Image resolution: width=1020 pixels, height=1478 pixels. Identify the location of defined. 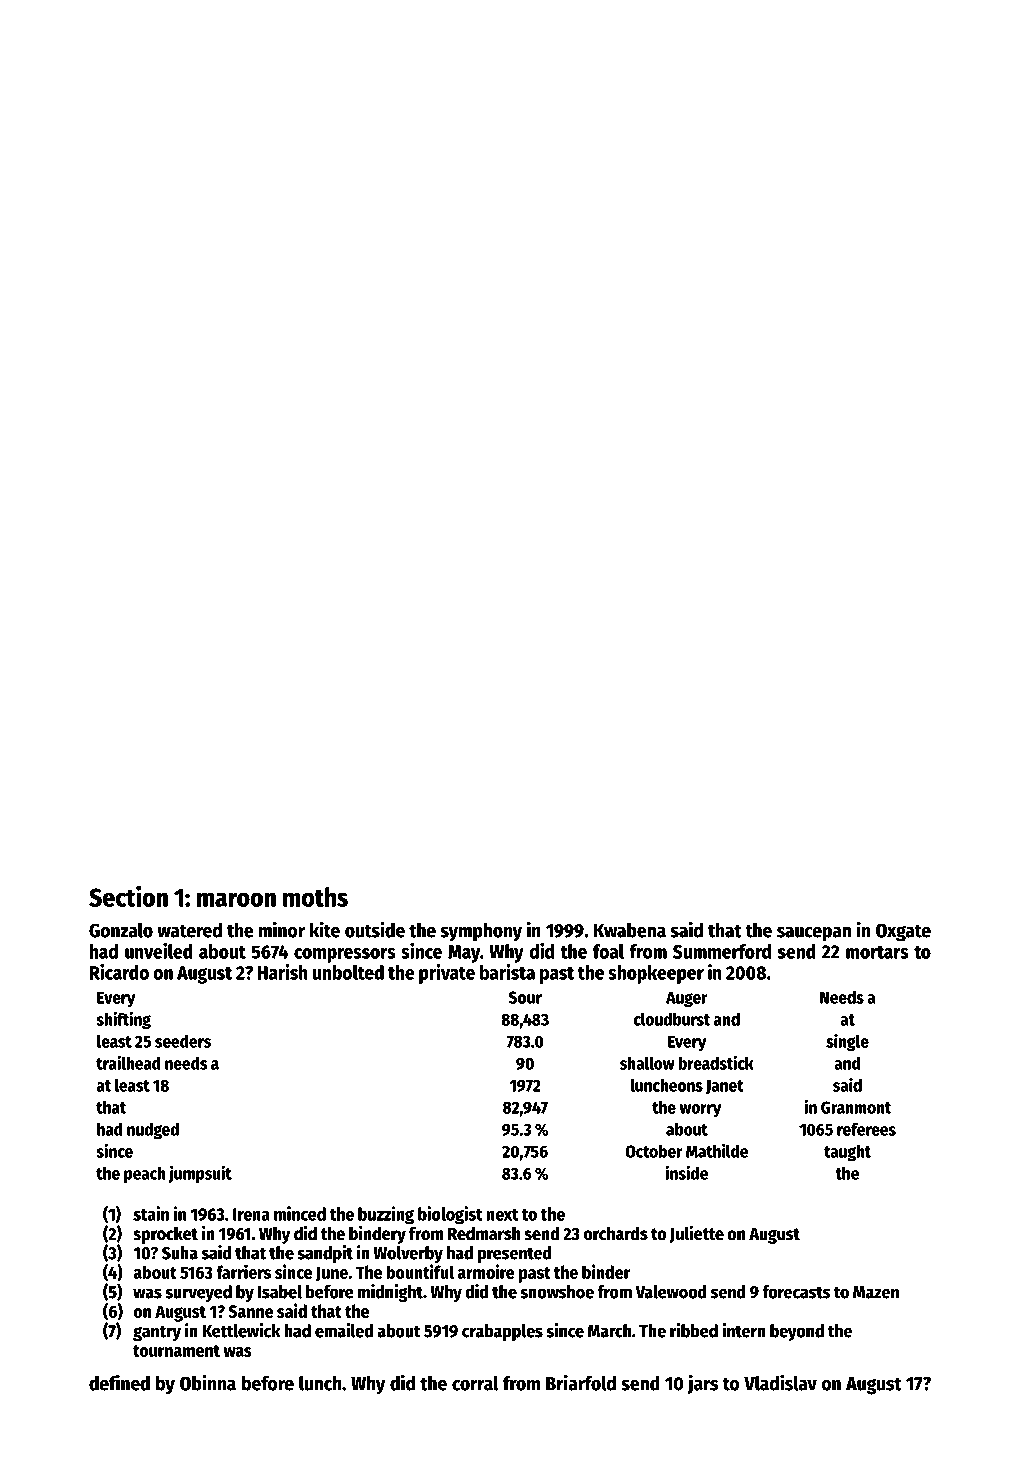
(119, 1383).
